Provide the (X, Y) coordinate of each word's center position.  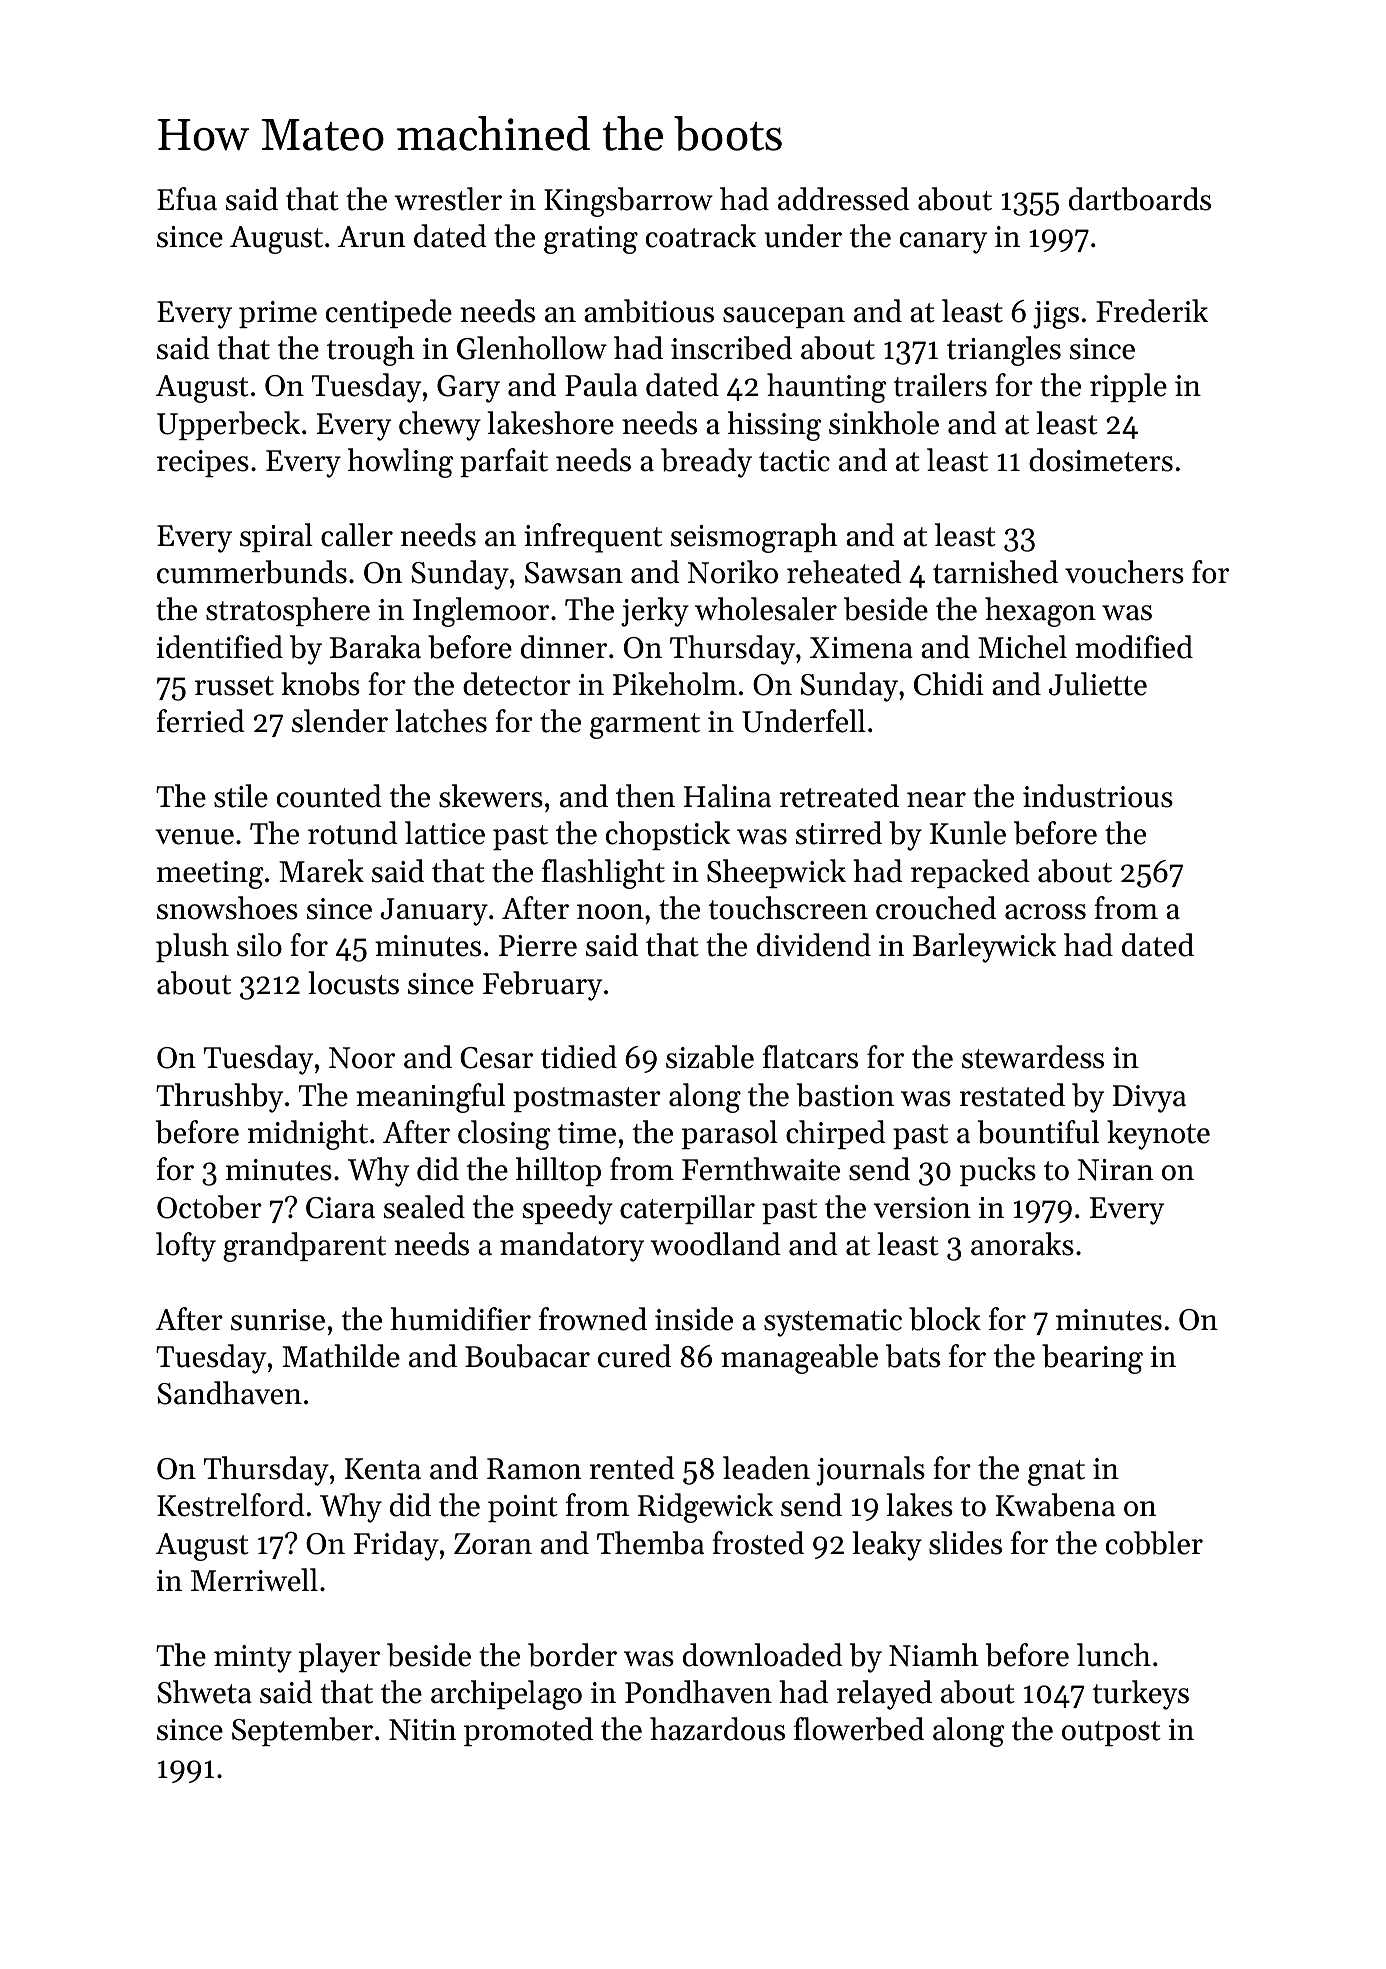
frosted (758, 1543)
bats (913, 1356)
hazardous (717, 1729)
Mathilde (341, 1356)
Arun (371, 237)
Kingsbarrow (628, 202)
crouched (936, 908)
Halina (727, 796)
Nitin (422, 1730)
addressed (843, 199)
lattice (445, 833)
